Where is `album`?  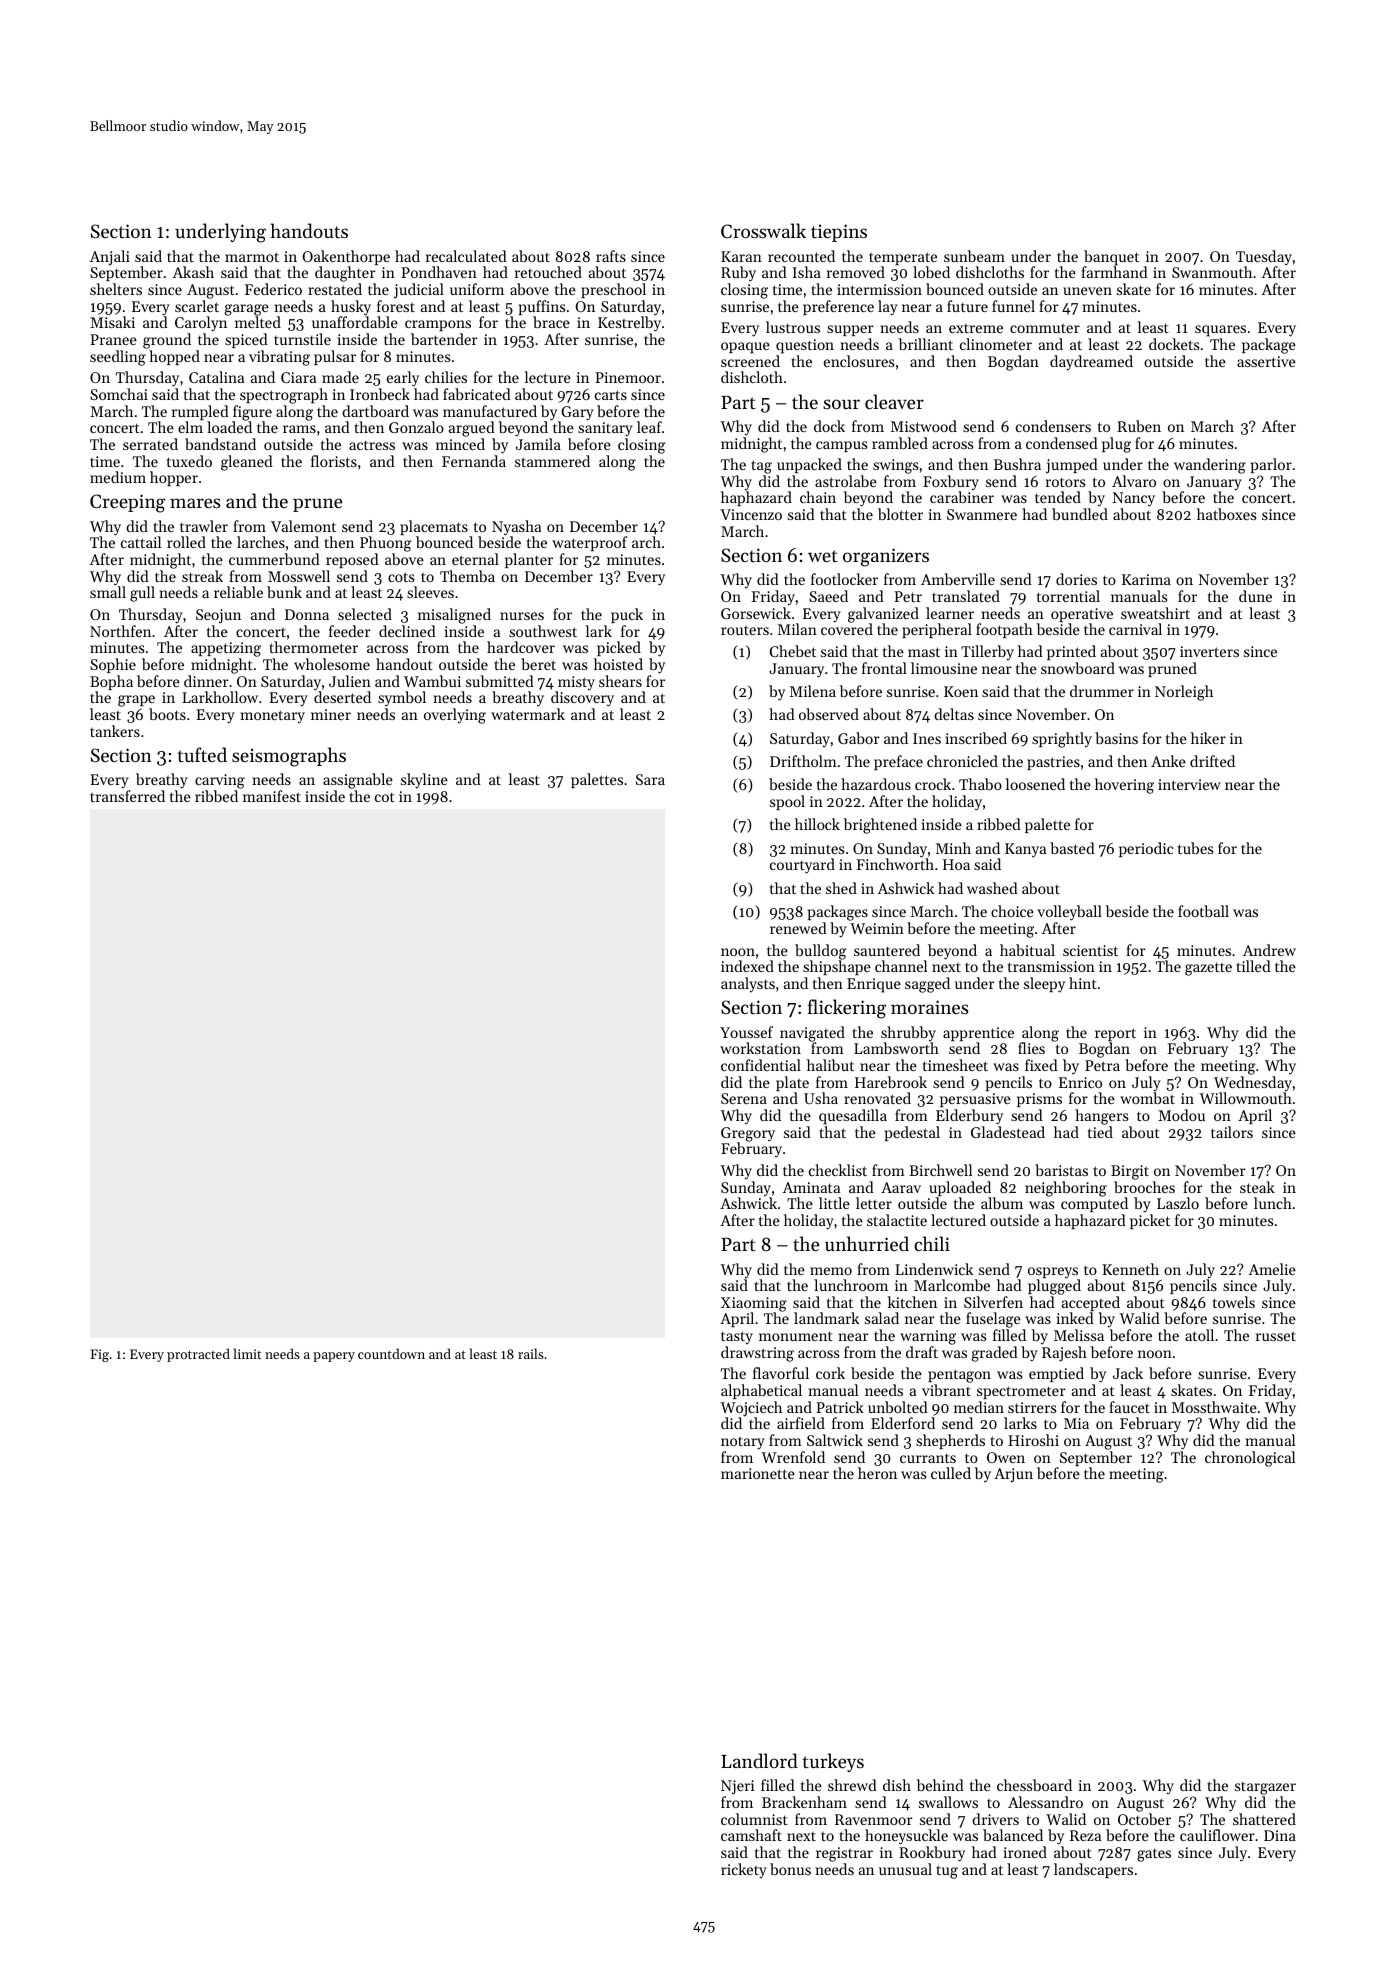
album is located at coordinates (1002, 1203).
